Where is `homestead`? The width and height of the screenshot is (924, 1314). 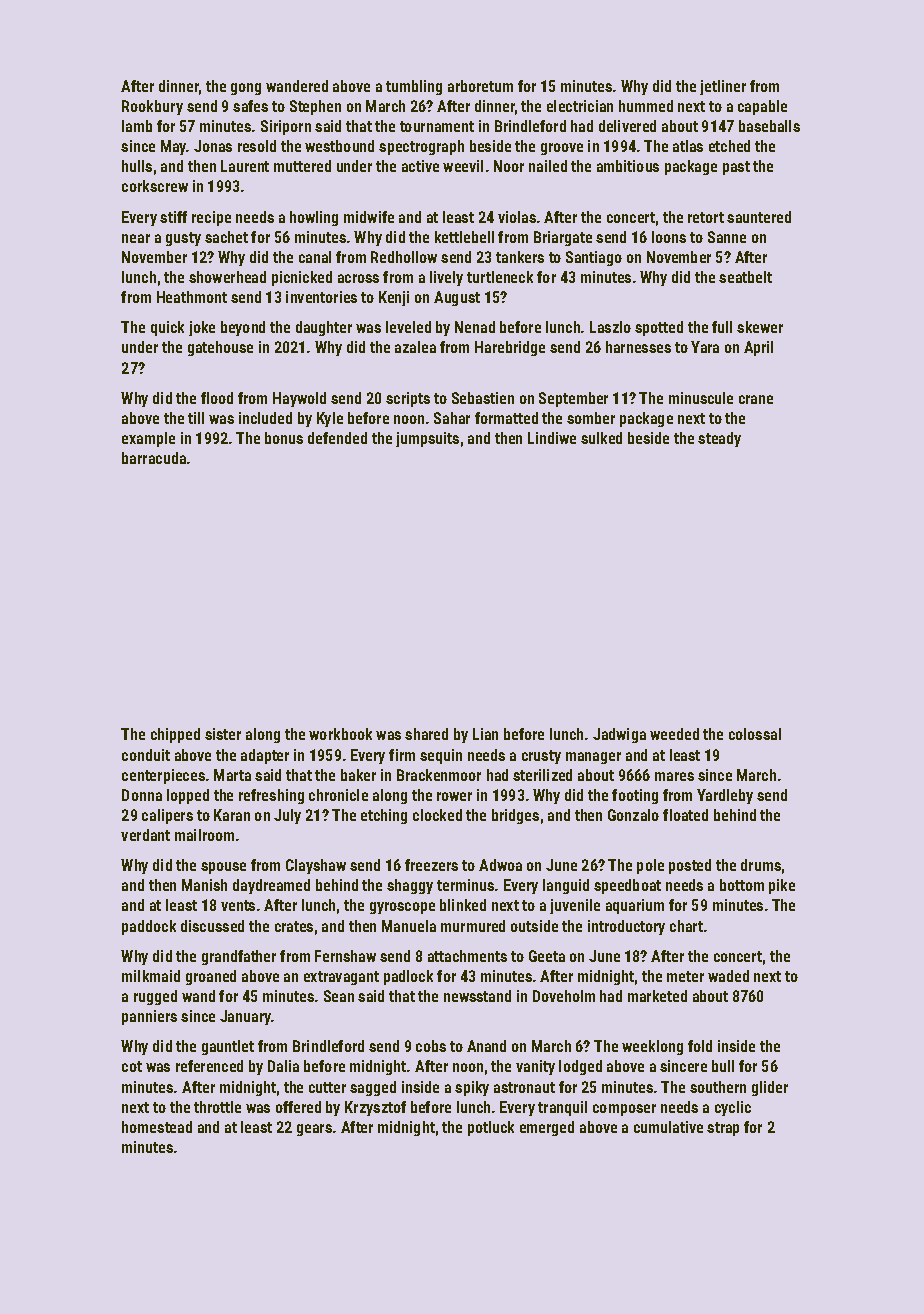 homestead is located at coordinates (157, 1127).
